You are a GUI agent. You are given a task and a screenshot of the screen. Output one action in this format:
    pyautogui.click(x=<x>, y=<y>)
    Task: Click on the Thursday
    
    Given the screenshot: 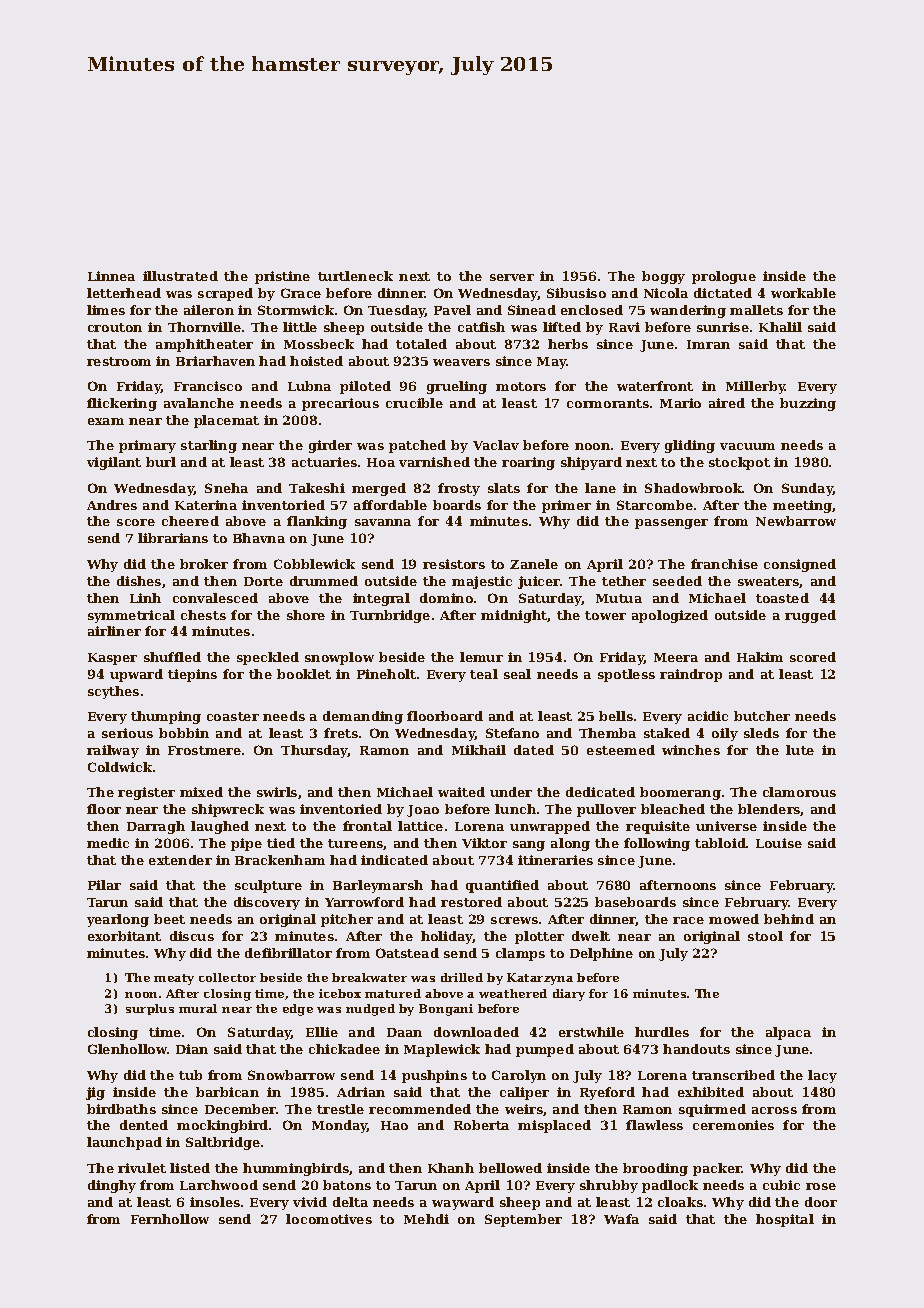 What is the action you would take?
    pyautogui.click(x=314, y=751)
